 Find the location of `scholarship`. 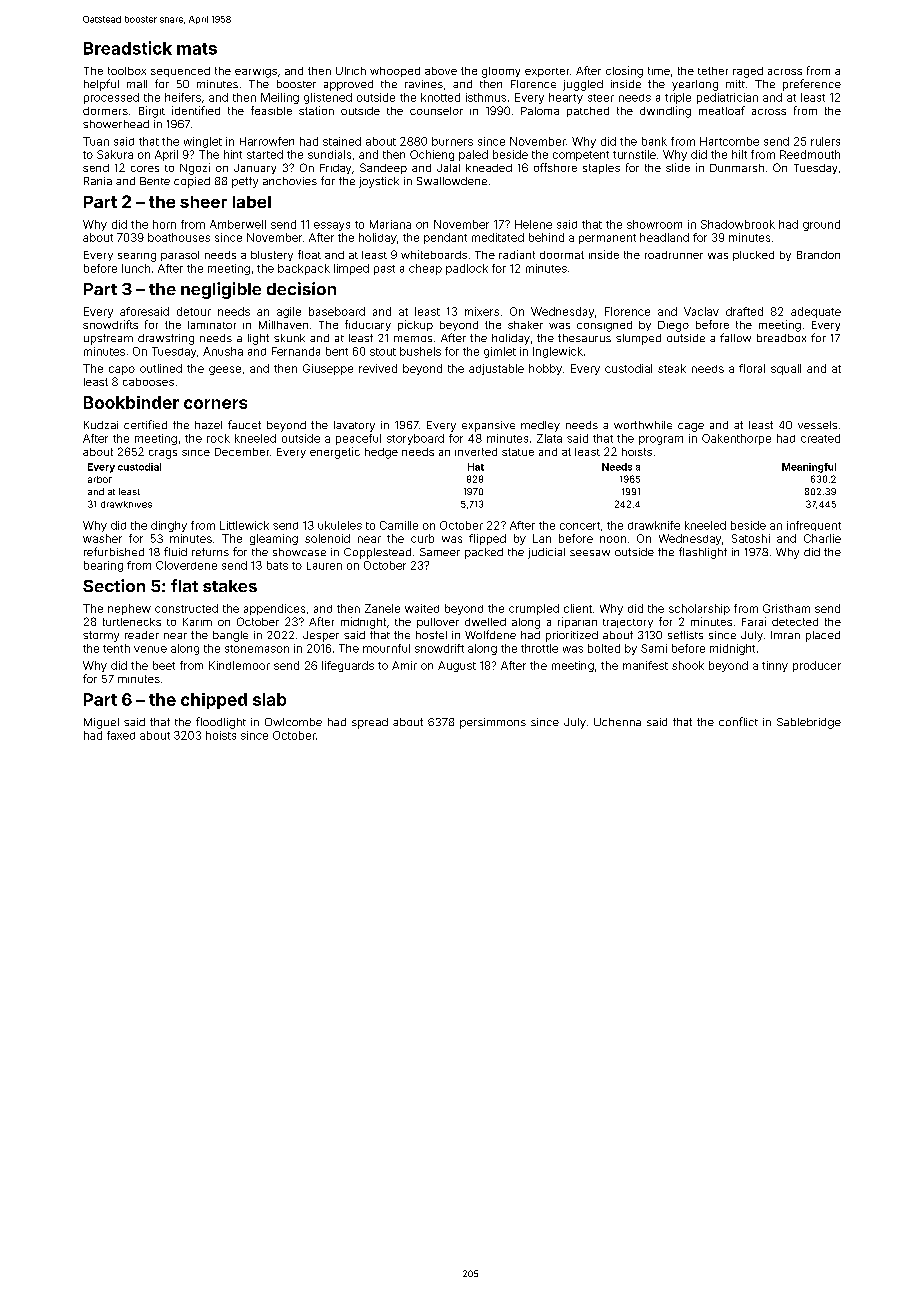

scholarship is located at coordinates (699, 609).
